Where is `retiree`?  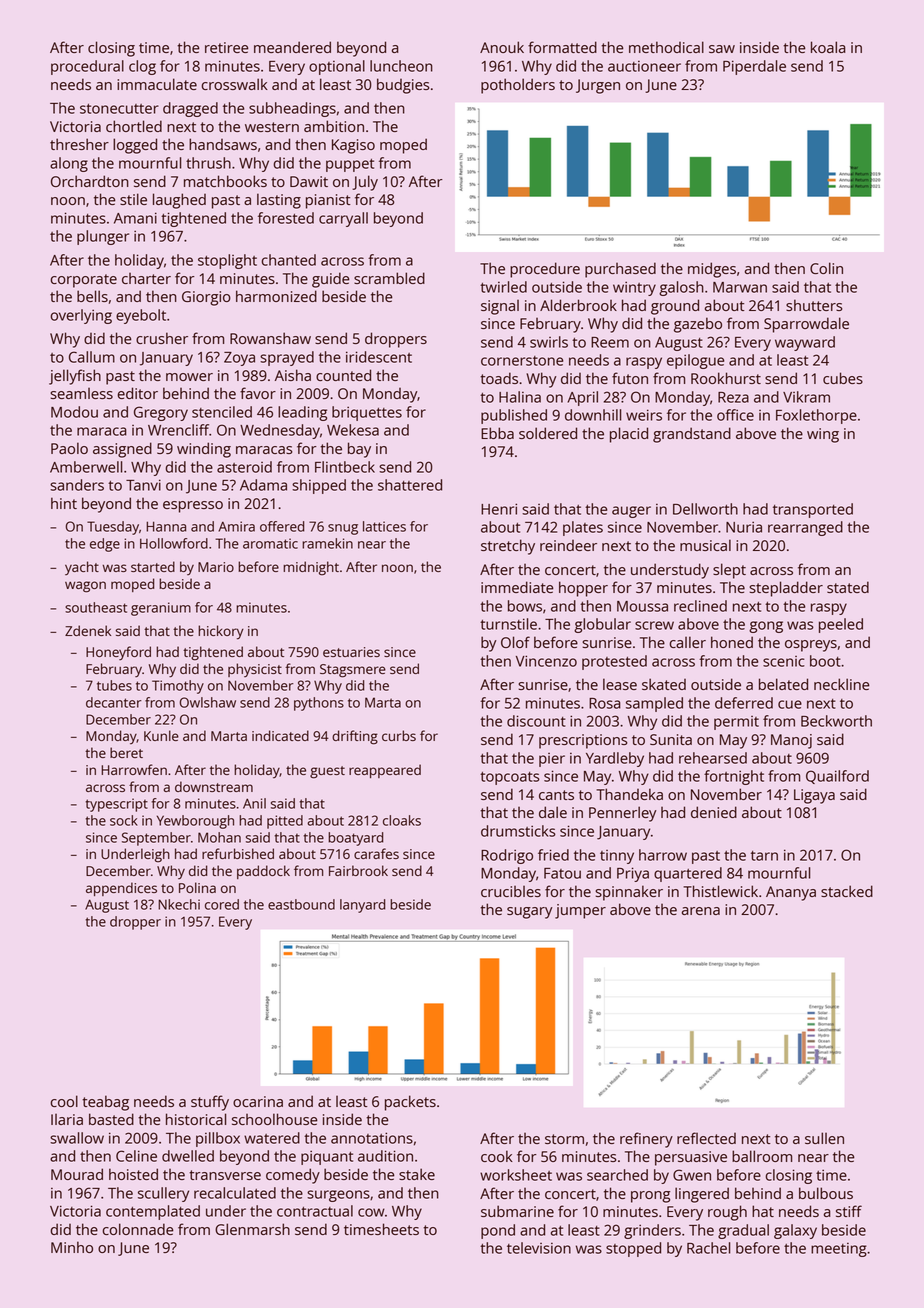 retiree is located at coordinates (226, 47).
